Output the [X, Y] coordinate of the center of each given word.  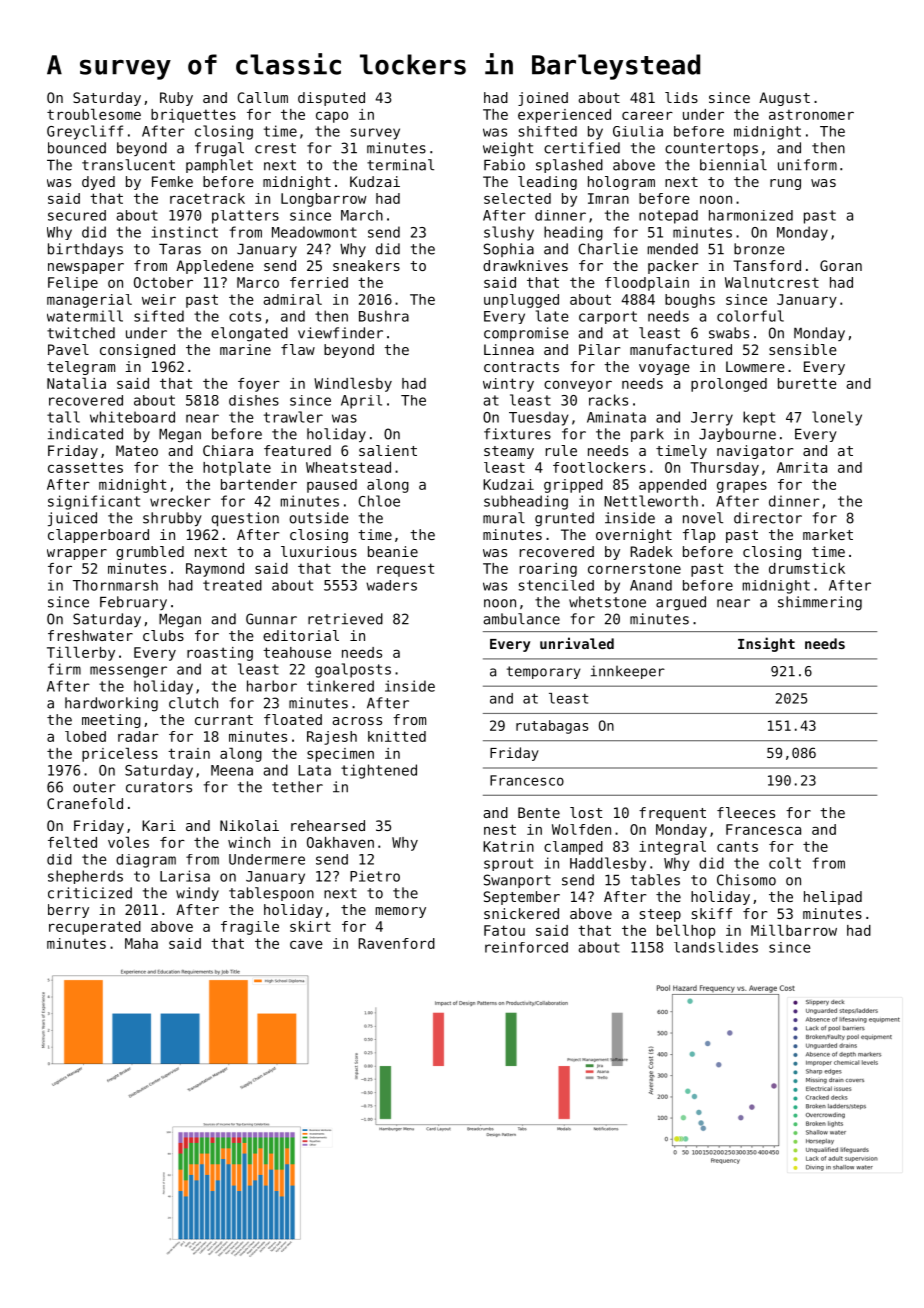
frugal [219, 149]
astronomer [811, 114]
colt [785, 863]
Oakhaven [340, 842]
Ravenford [396, 943]
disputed [331, 99]
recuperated [95, 928]
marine [245, 349]
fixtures [517, 434]
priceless [120, 754]
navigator [755, 452]
